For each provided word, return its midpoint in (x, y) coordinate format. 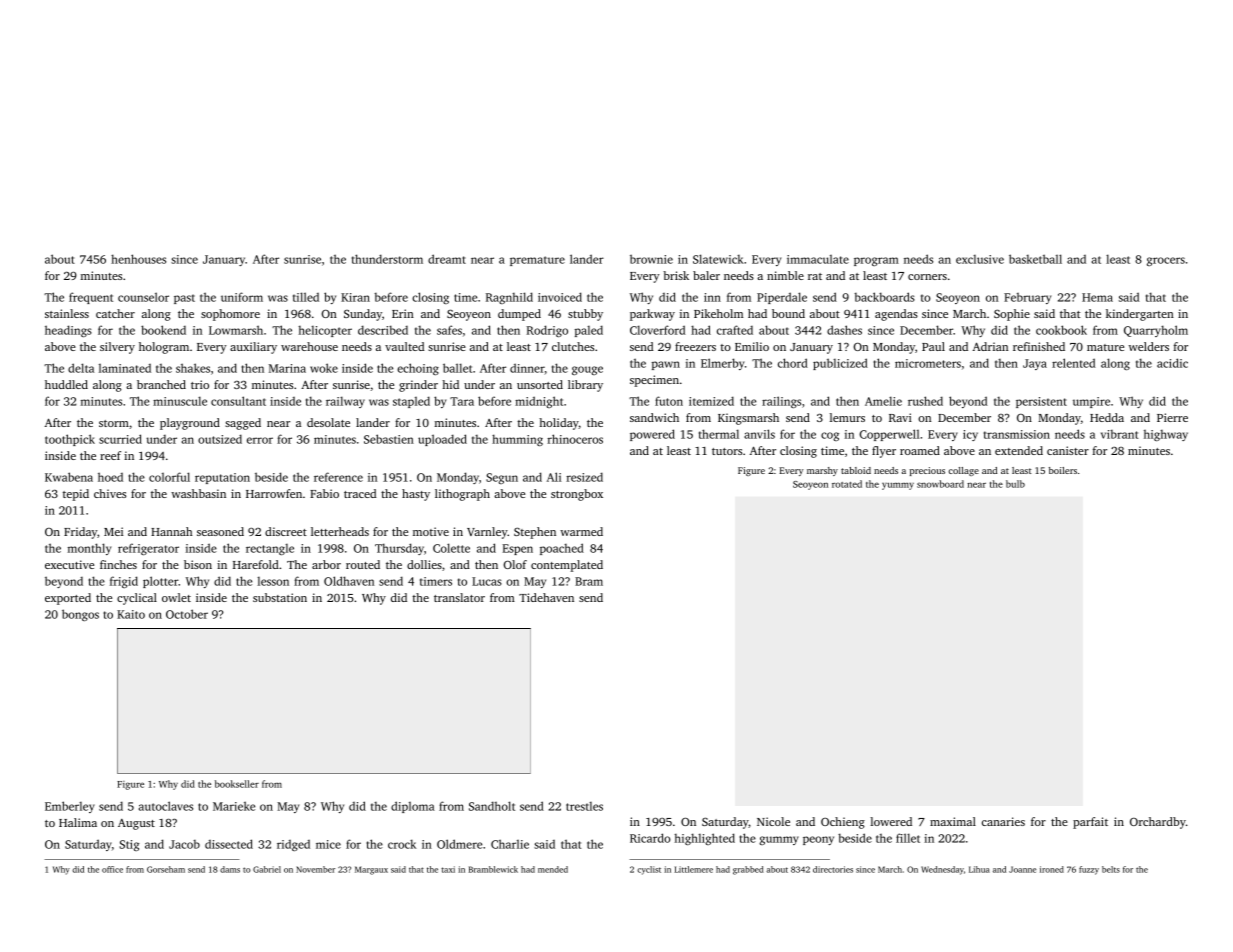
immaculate (818, 259)
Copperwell (889, 435)
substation (280, 597)
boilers (1063, 470)
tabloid (856, 470)
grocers (1166, 261)
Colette (451, 548)
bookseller (237, 784)
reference (338, 477)
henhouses (138, 259)
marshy (822, 471)
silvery (117, 348)
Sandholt (492, 806)
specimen (654, 381)
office (112, 869)
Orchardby (1158, 823)
